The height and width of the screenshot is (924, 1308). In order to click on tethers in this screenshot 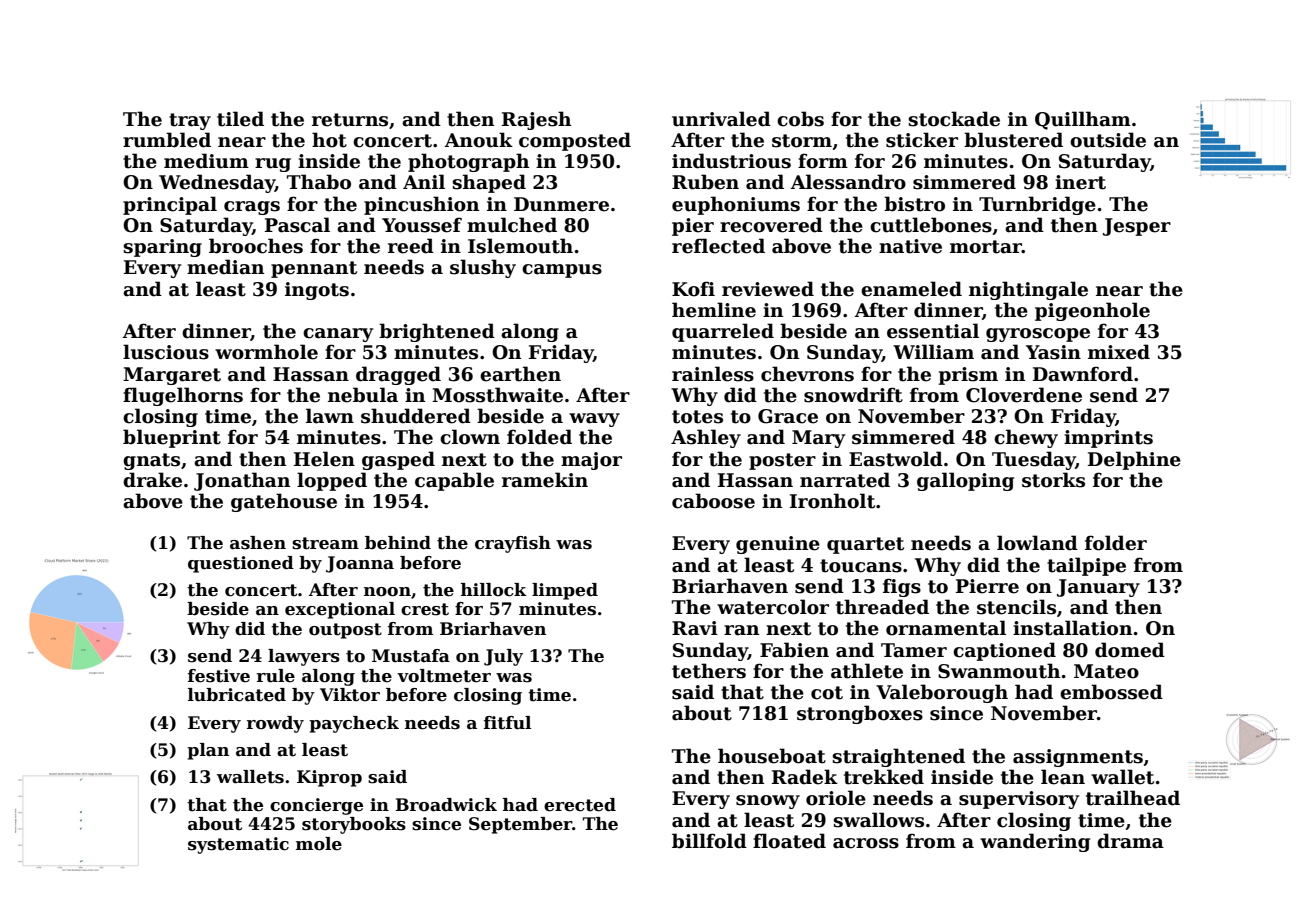, I will do `click(709, 671)`.
